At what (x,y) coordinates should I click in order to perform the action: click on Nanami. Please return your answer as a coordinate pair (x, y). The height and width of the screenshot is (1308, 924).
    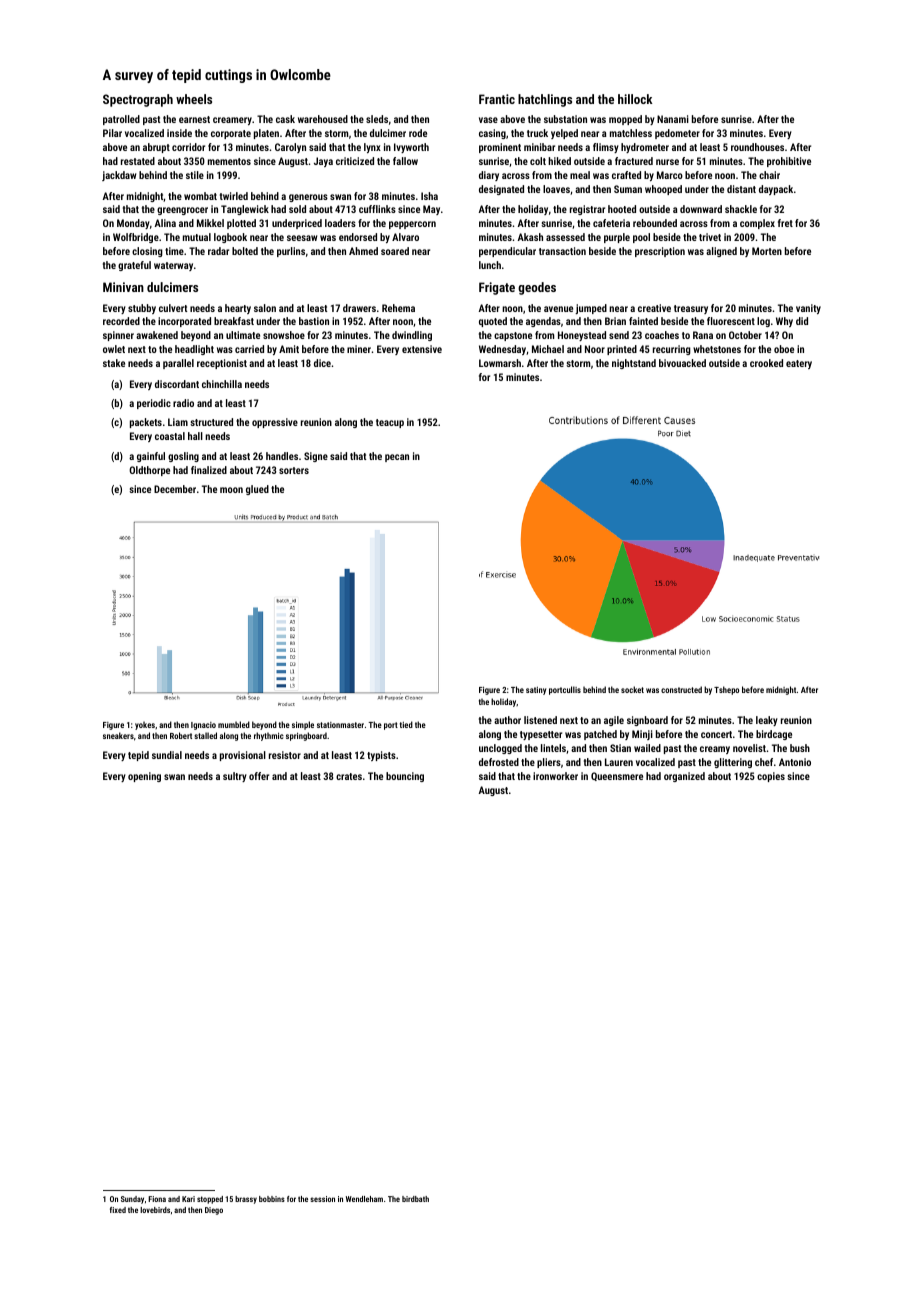
    Looking at the image, I should click on (673, 119).
